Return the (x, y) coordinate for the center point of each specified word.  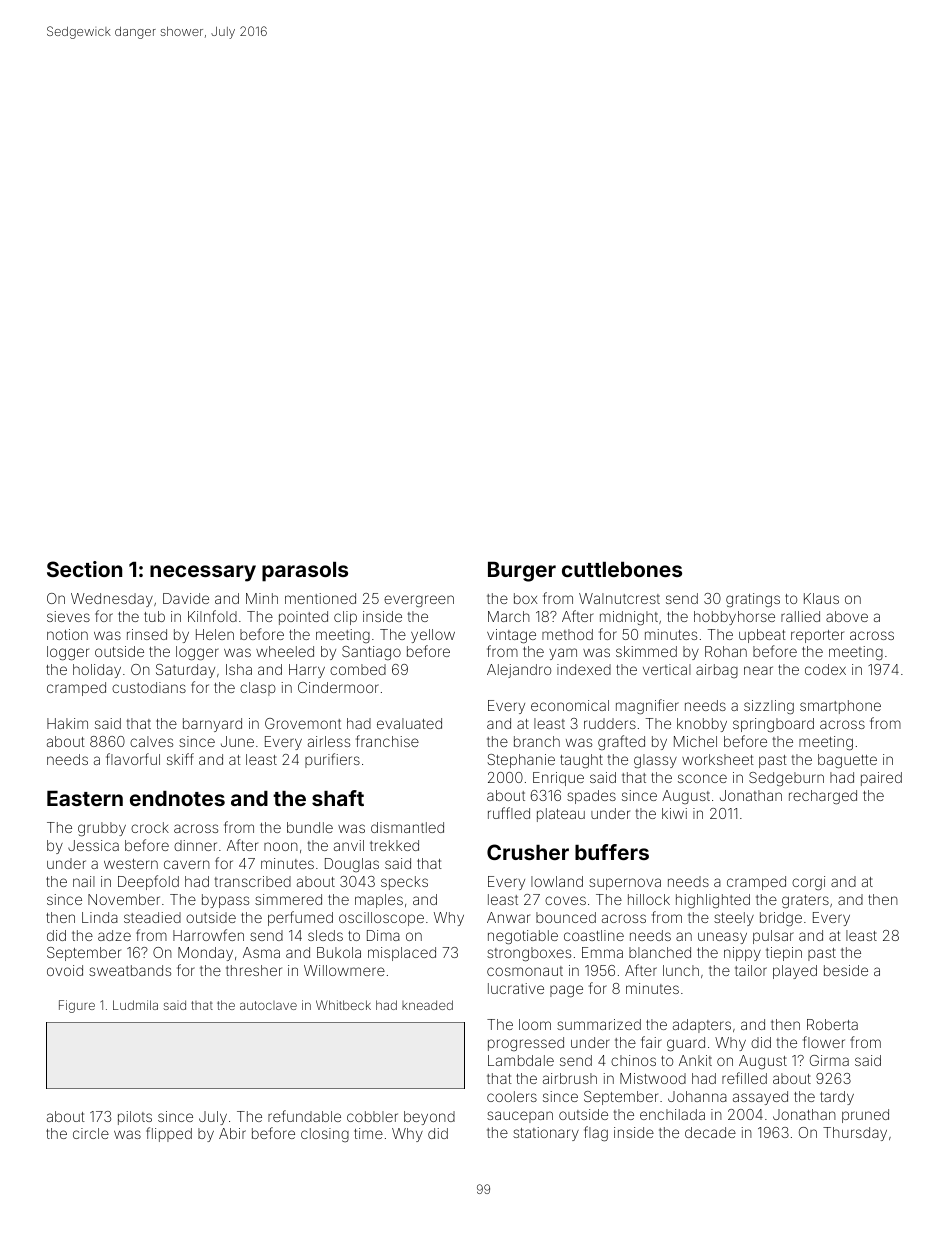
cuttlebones (622, 569)
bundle (310, 827)
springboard (773, 725)
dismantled (407, 827)
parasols (305, 572)
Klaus (821, 598)
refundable (304, 1116)
